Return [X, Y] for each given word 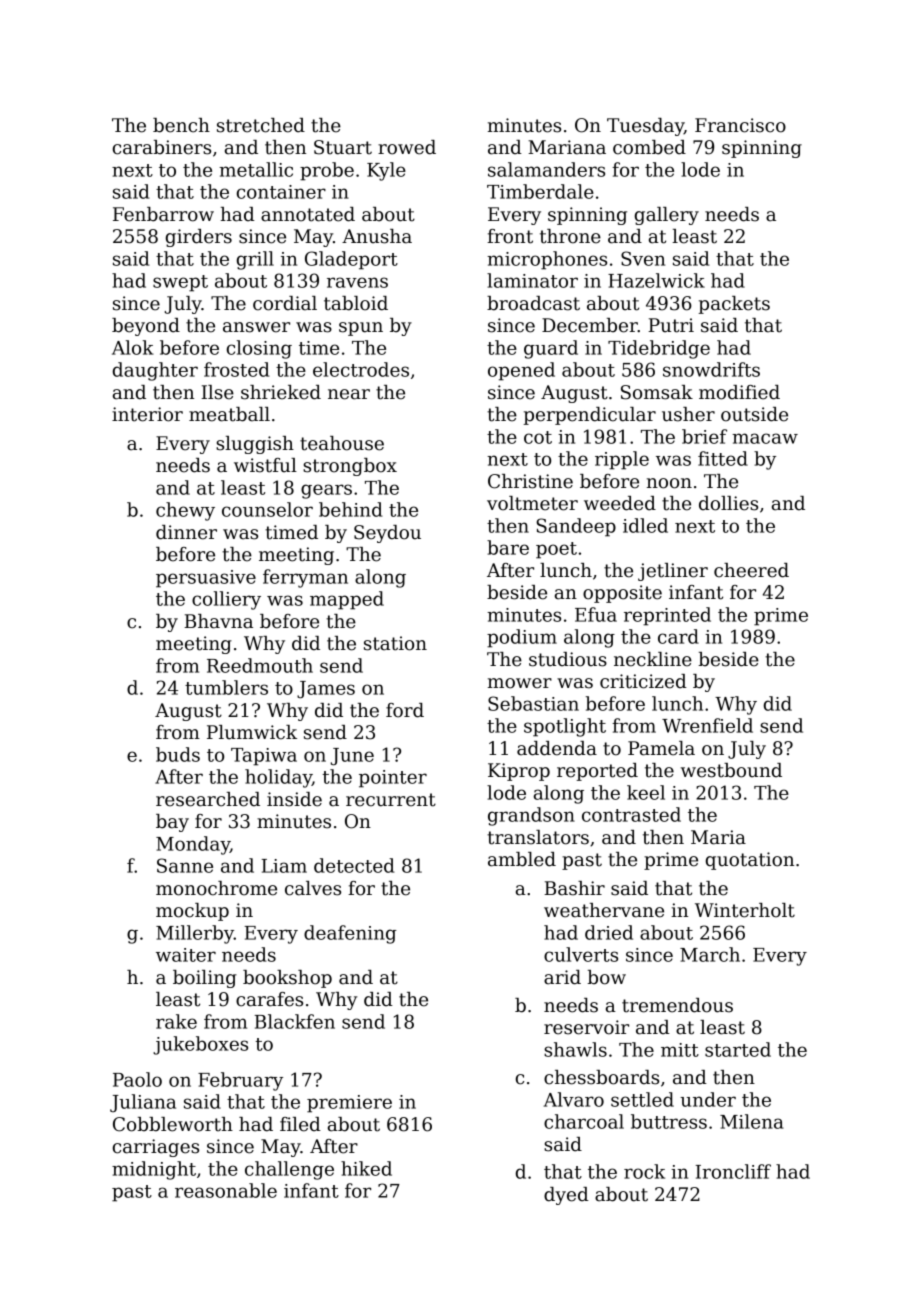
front [510, 236]
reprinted [667, 616]
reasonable [226, 1190]
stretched [261, 125]
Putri [671, 325]
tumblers [226, 687]
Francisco [740, 125]
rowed [407, 147]
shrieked [281, 392]
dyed [566, 1196]
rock [644, 1171]
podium [522, 638]
